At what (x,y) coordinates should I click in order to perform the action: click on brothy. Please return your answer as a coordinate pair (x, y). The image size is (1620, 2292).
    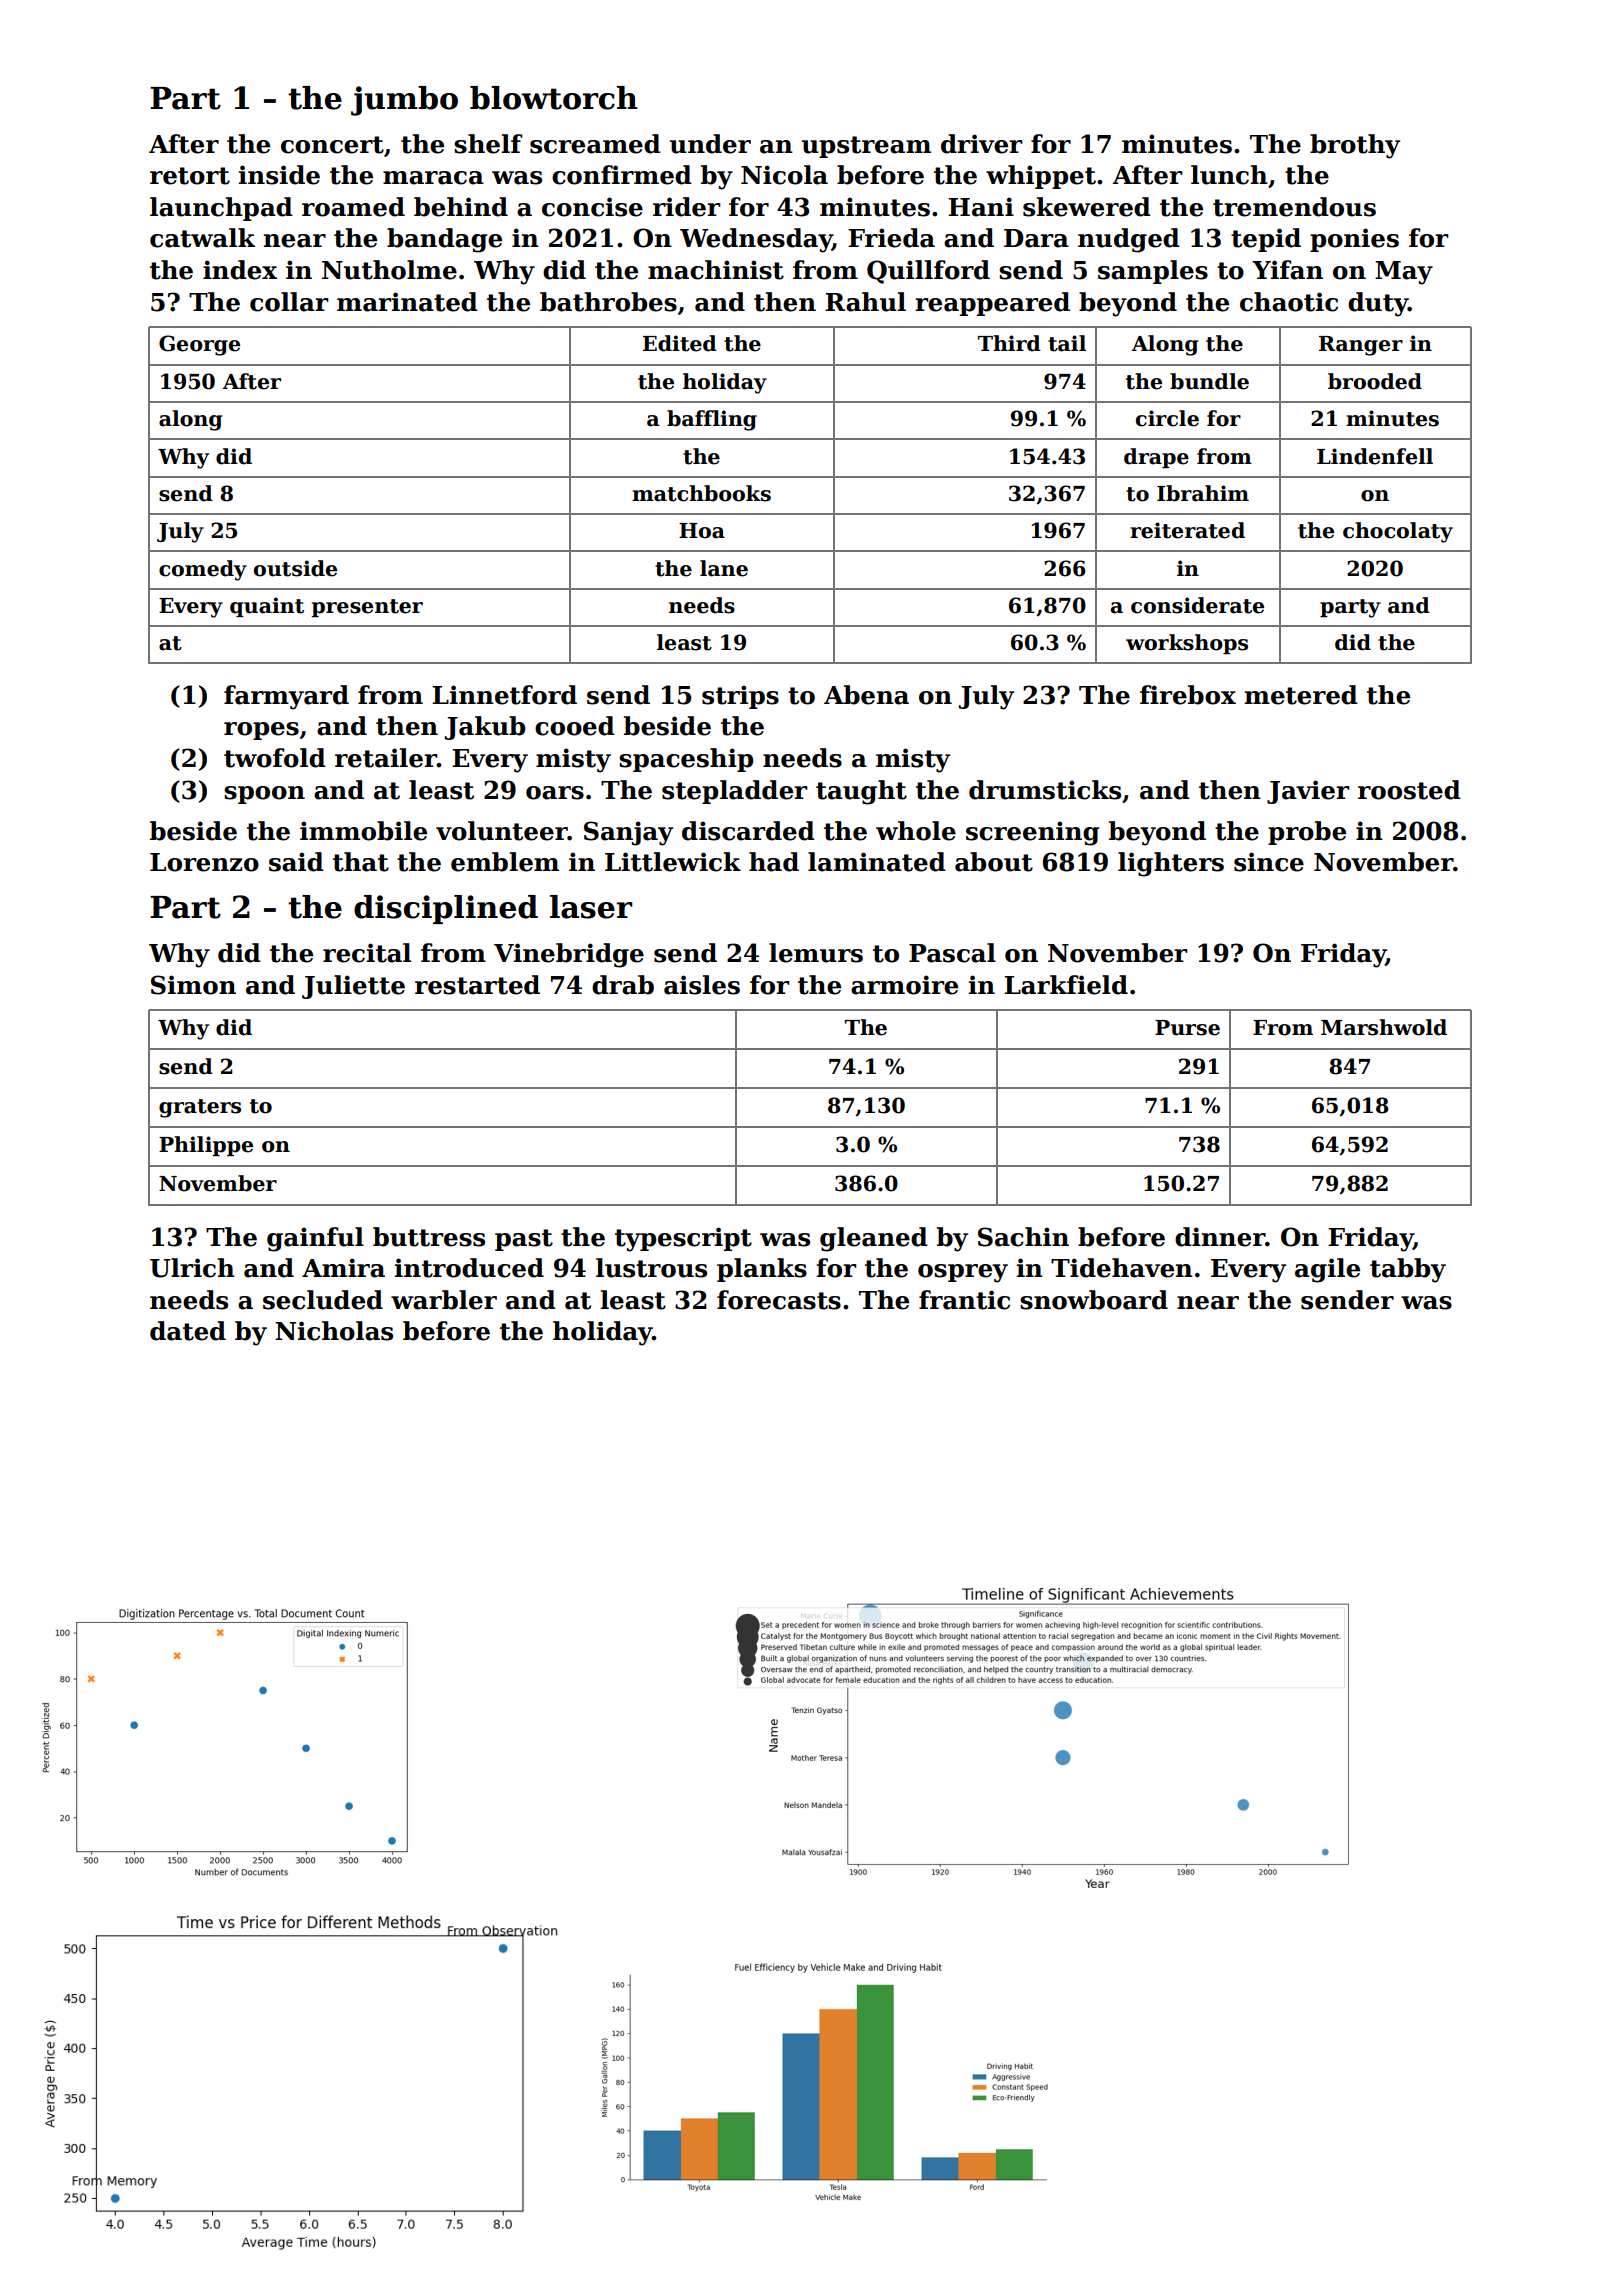
    Looking at the image, I should click on (1355, 146).
